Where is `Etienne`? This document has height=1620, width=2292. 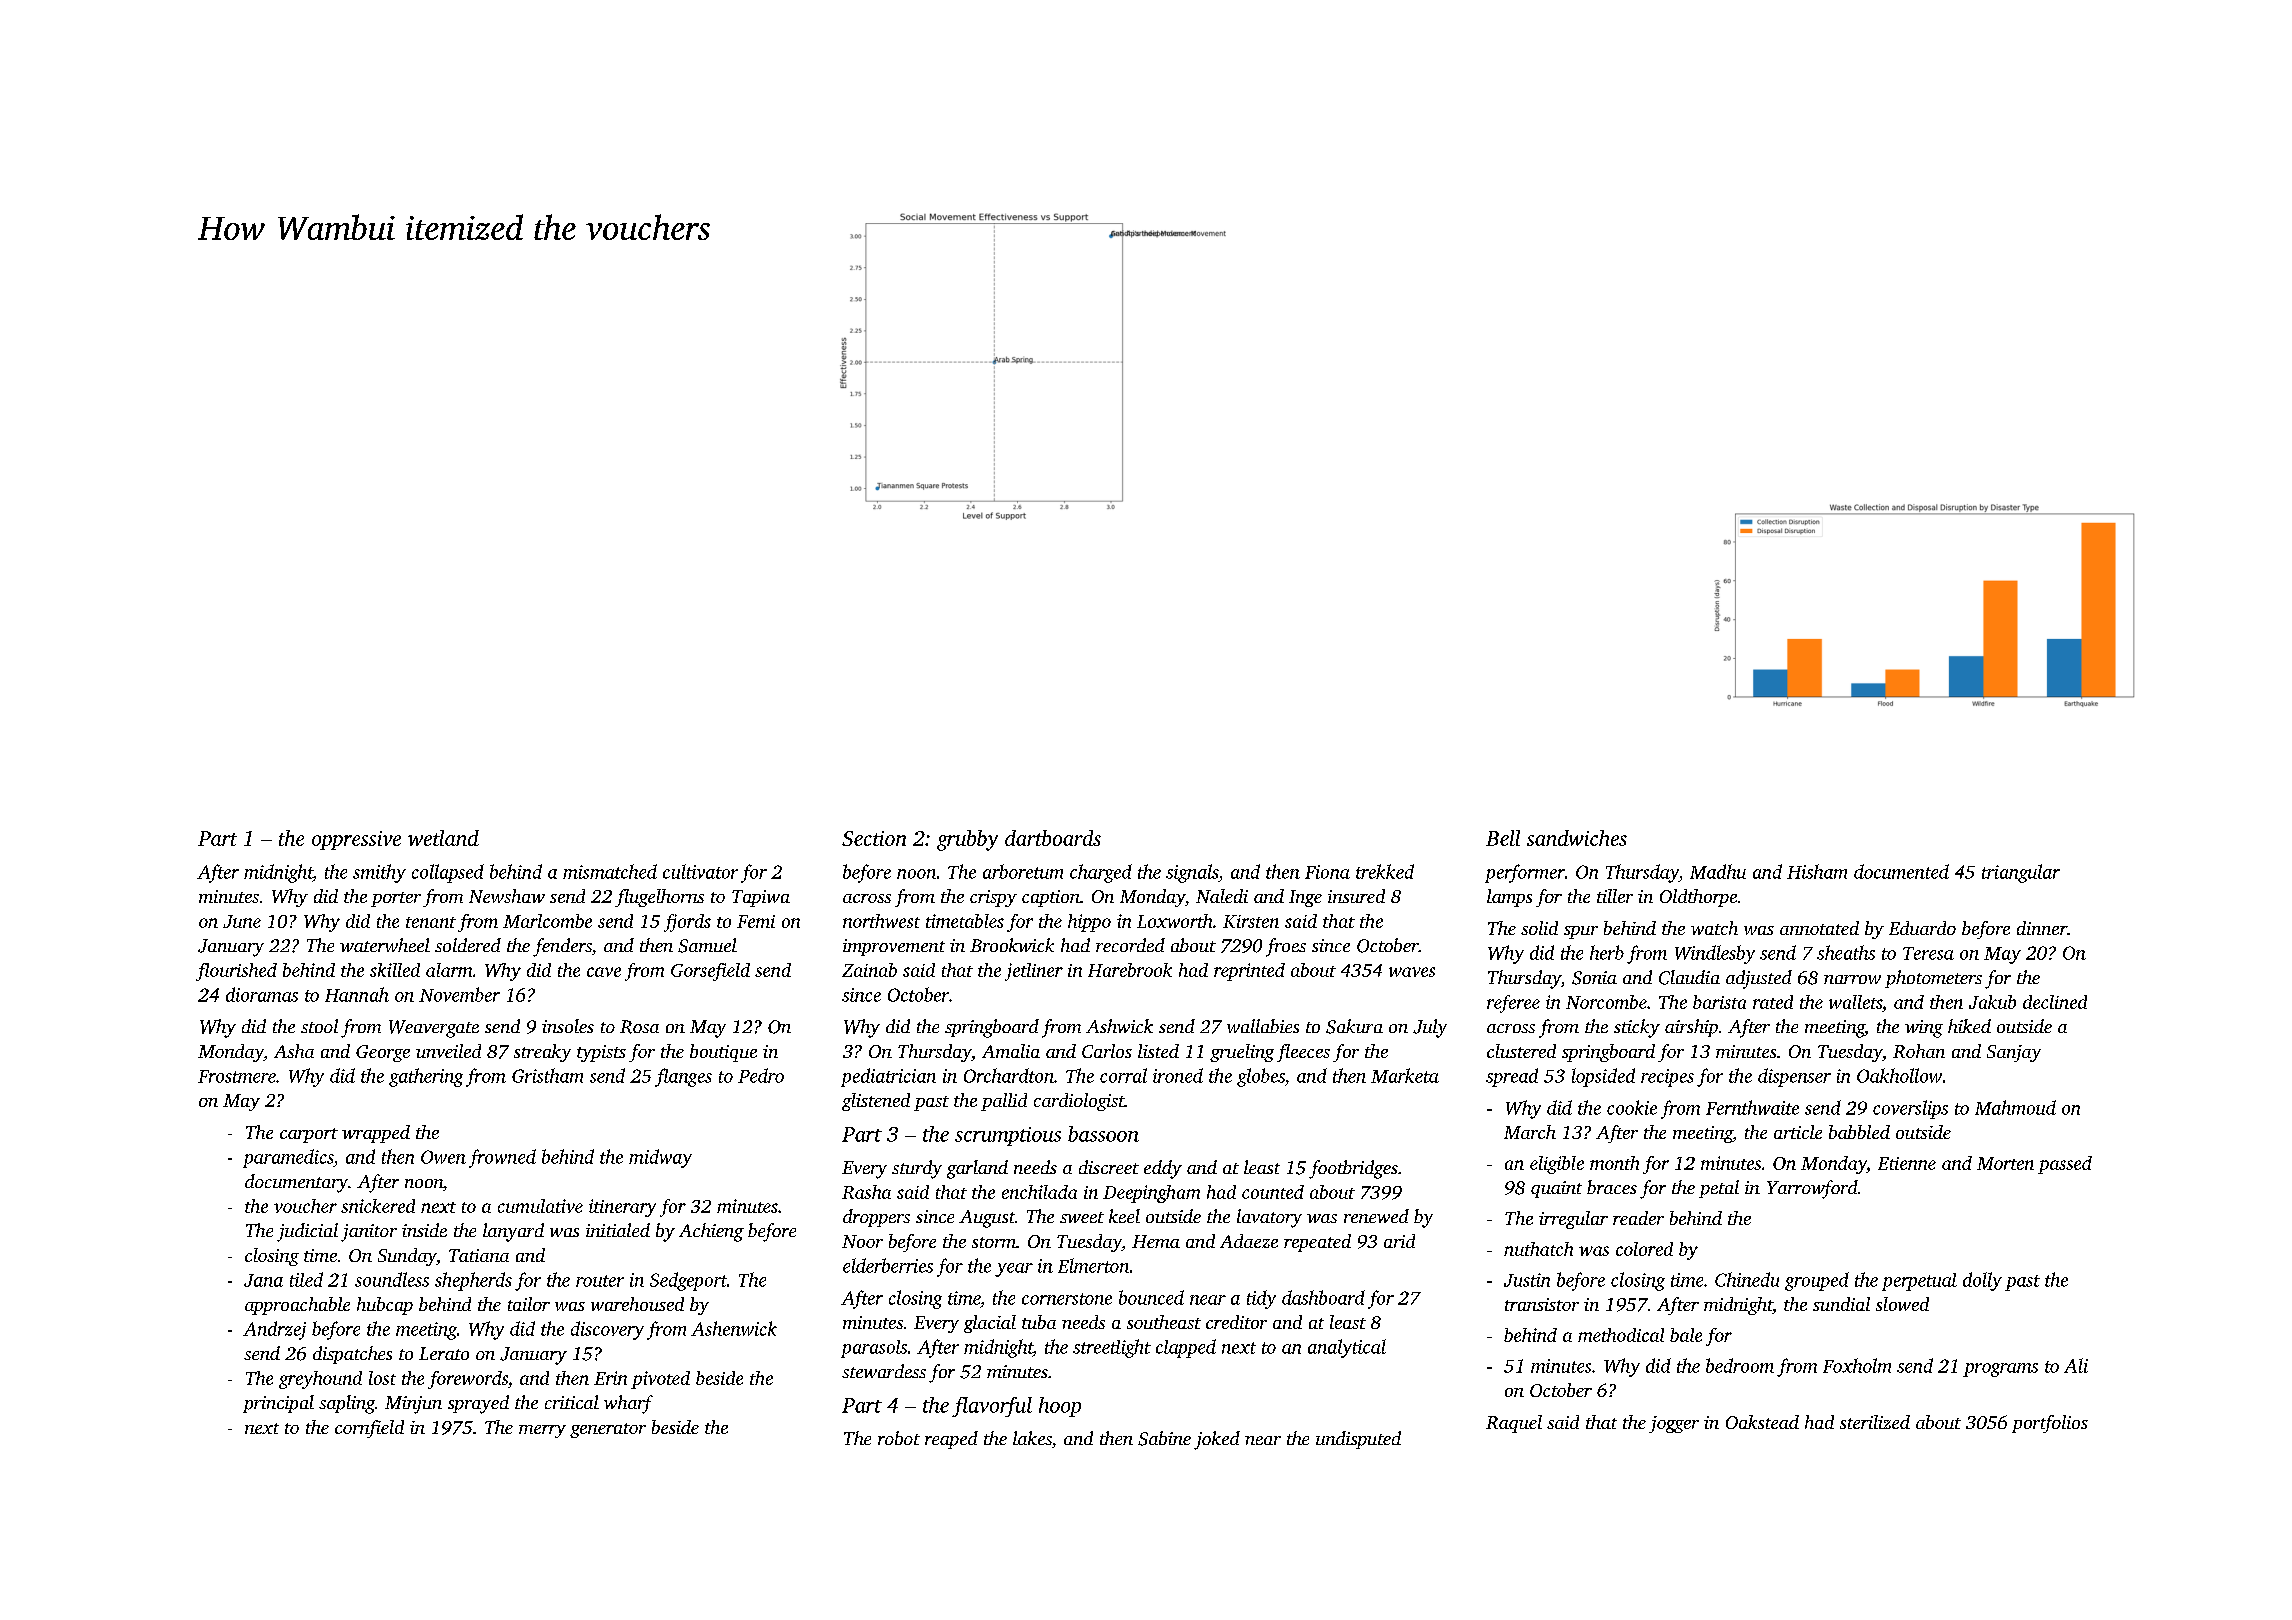 Etienne is located at coordinates (1907, 1163).
